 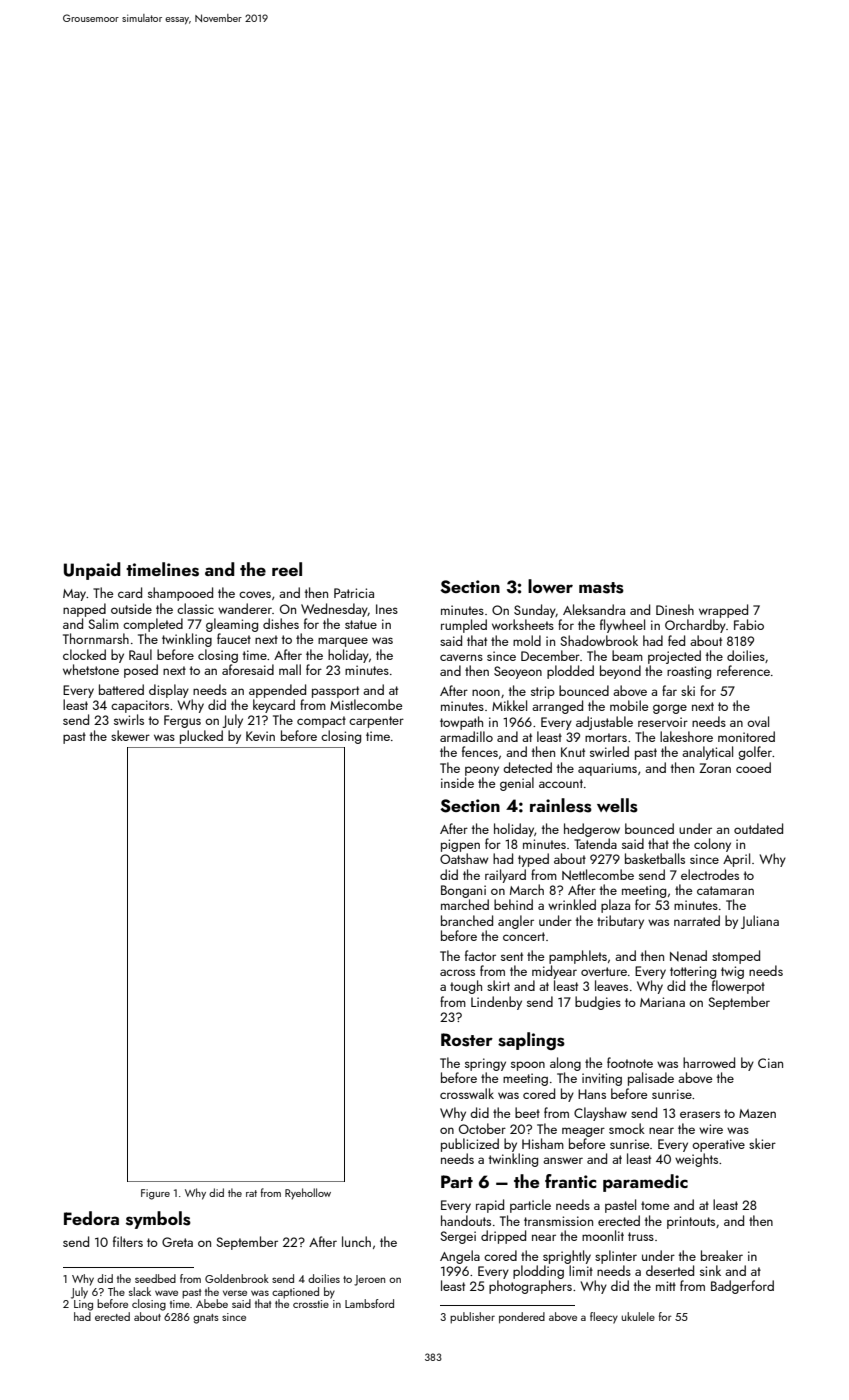 I want to click on April, so click(x=736, y=860).
